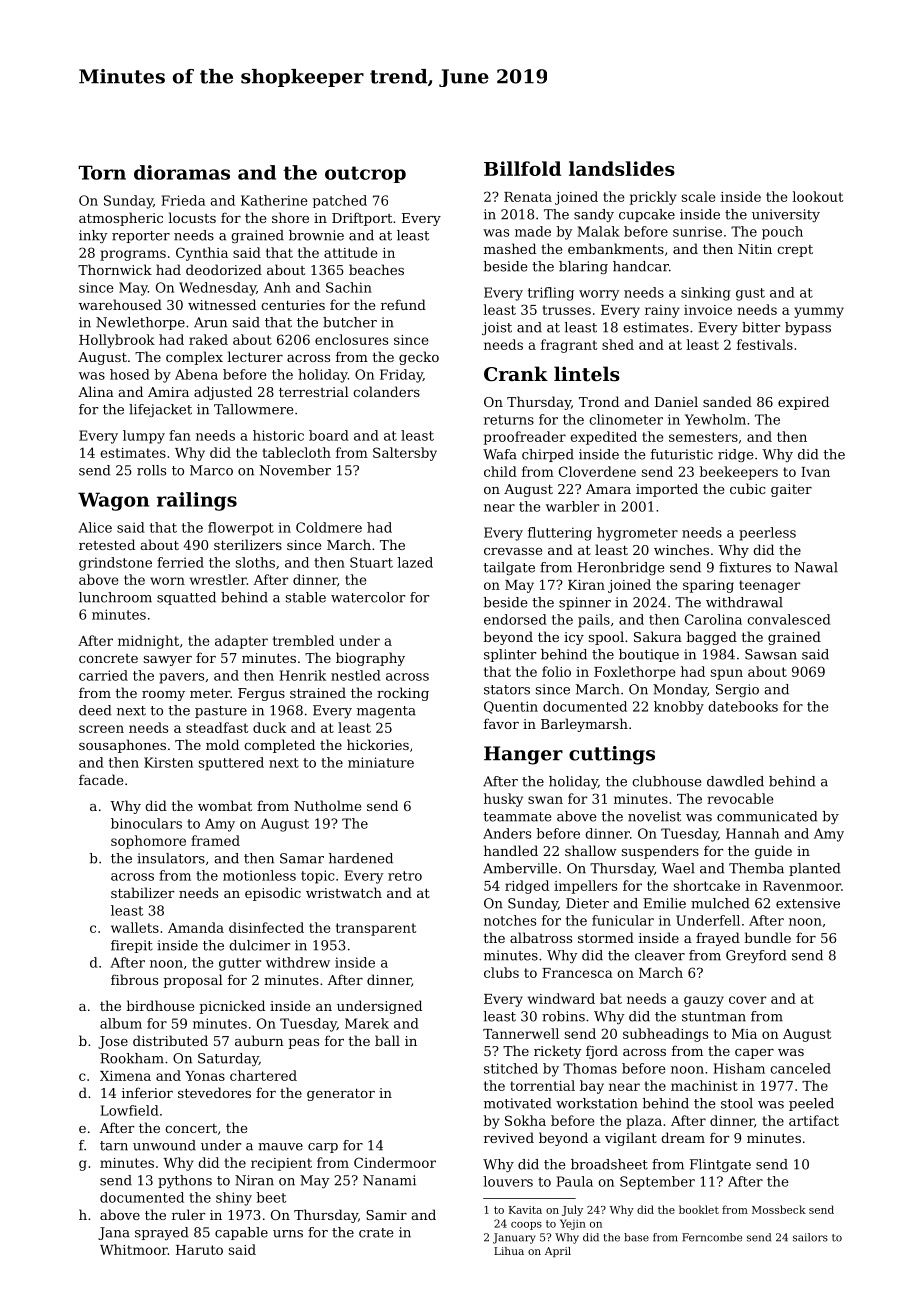 Image resolution: width=924 pixels, height=1308 pixels. What do you see at coordinates (367, 1023) in the page?
I see `Marek` at bounding box center [367, 1023].
